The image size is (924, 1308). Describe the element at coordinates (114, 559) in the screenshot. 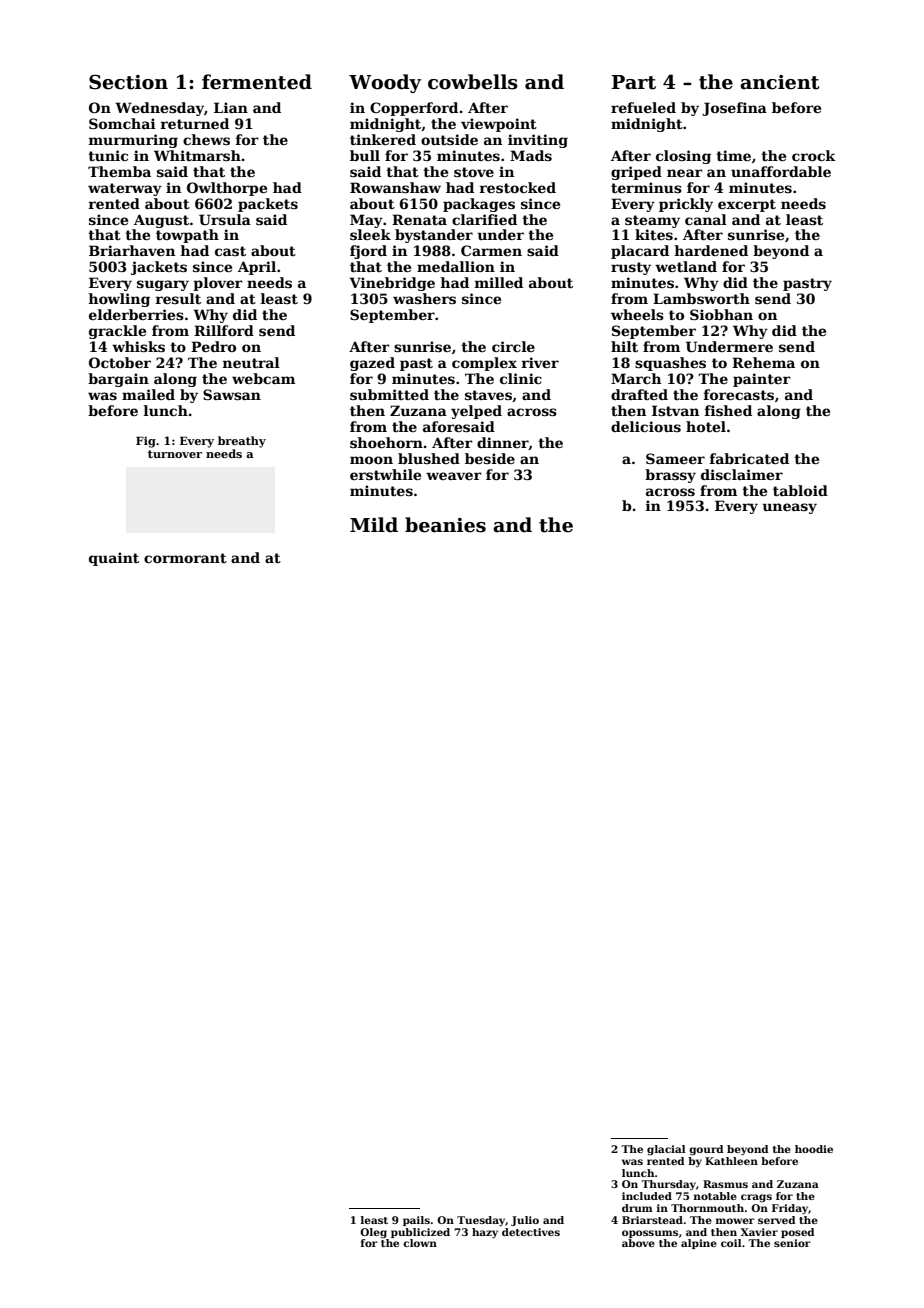

I see `quaint` at that location.
